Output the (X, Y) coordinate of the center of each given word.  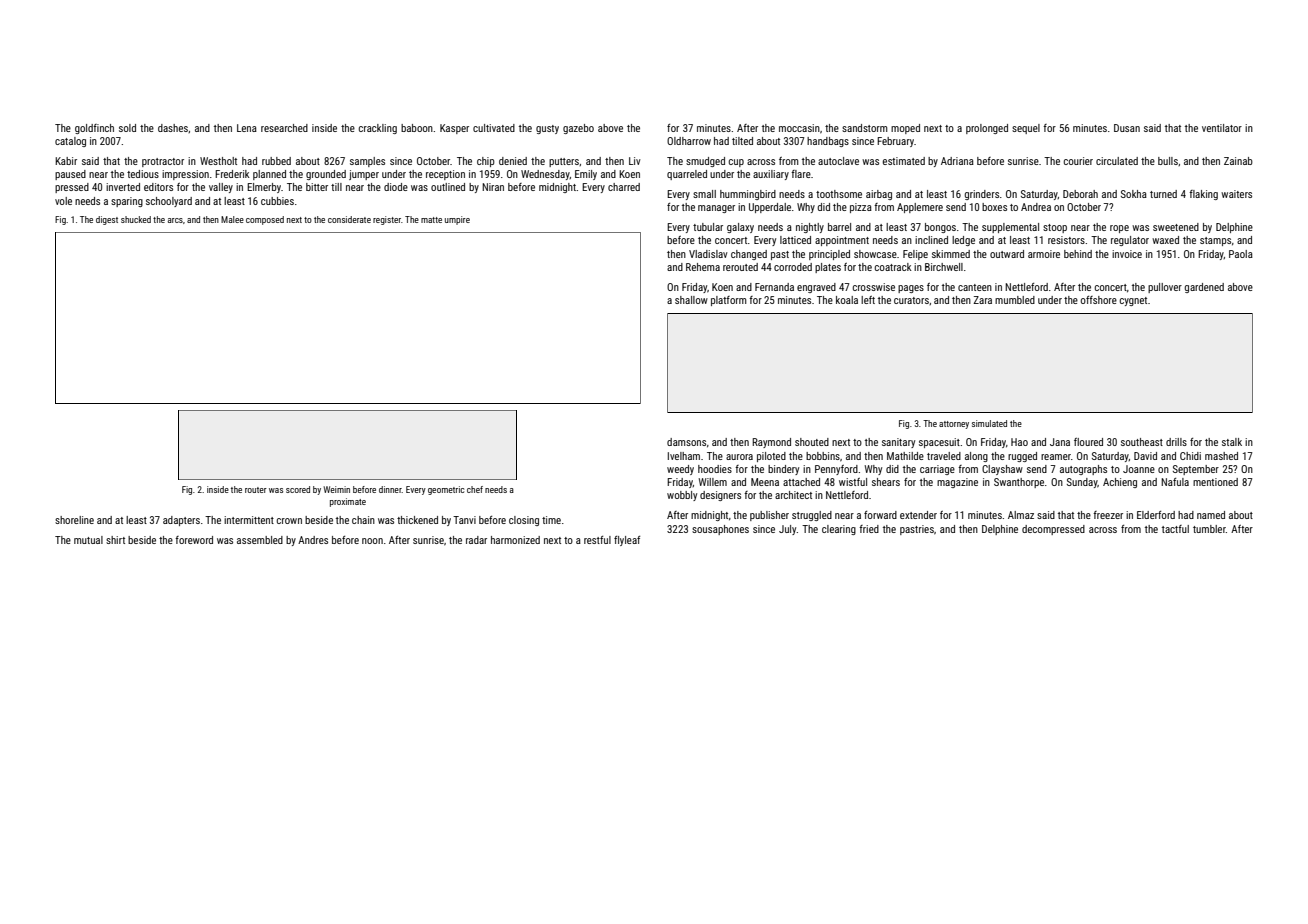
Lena (247, 128)
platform (729, 301)
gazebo (578, 129)
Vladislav (708, 254)
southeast (1142, 442)
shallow (691, 300)
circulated (1117, 161)
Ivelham (684, 456)
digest (107, 220)
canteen (975, 287)
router (256, 490)
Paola (1241, 254)
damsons (686, 442)
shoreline (74, 520)
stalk (1232, 442)
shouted (812, 442)
